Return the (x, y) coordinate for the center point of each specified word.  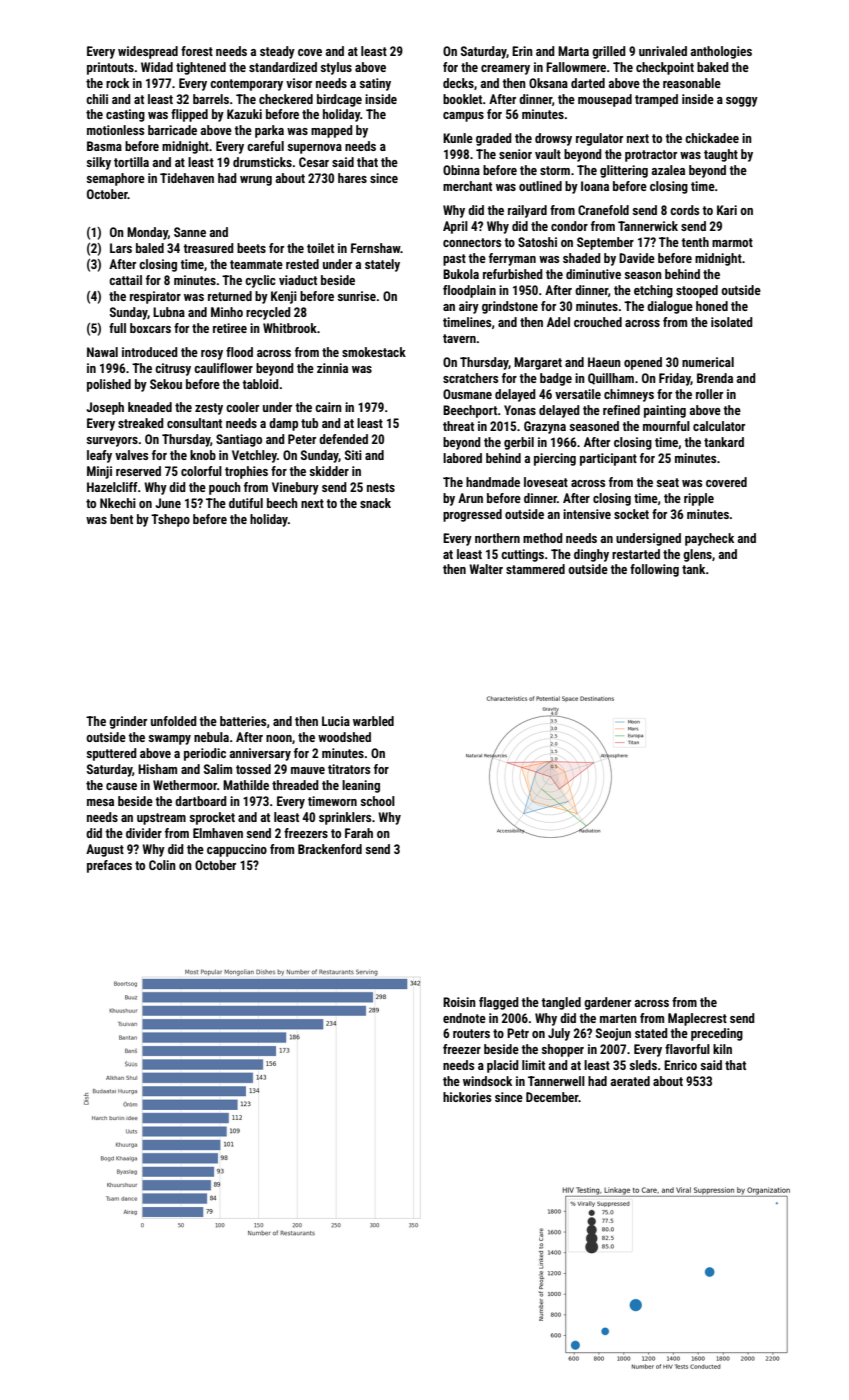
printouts (110, 68)
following (654, 570)
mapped (332, 131)
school (378, 801)
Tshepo (170, 520)
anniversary (260, 754)
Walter (486, 569)
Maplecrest (697, 1019)
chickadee (712, 138)
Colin (162, 865)
